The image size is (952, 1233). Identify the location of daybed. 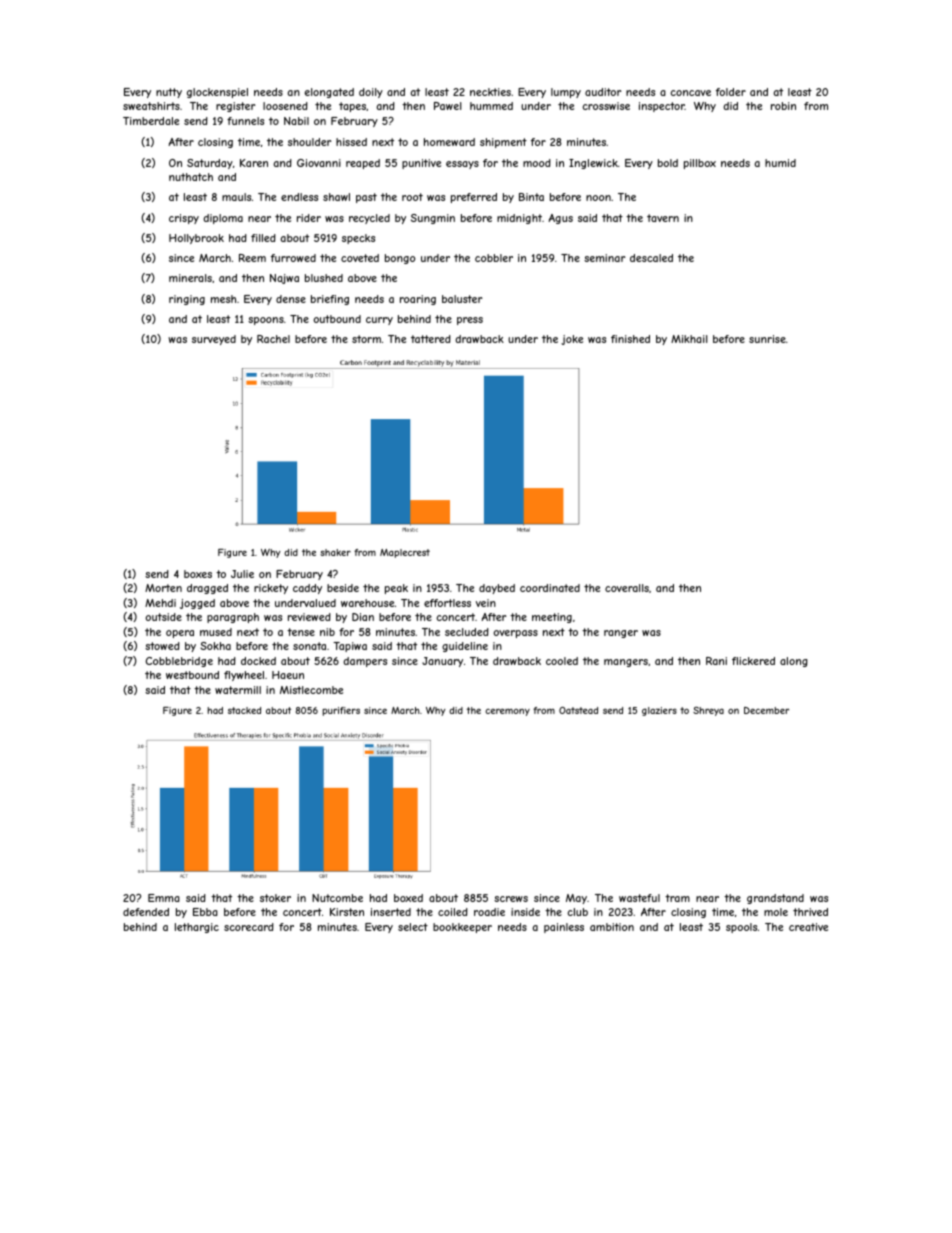
(497, 589).
